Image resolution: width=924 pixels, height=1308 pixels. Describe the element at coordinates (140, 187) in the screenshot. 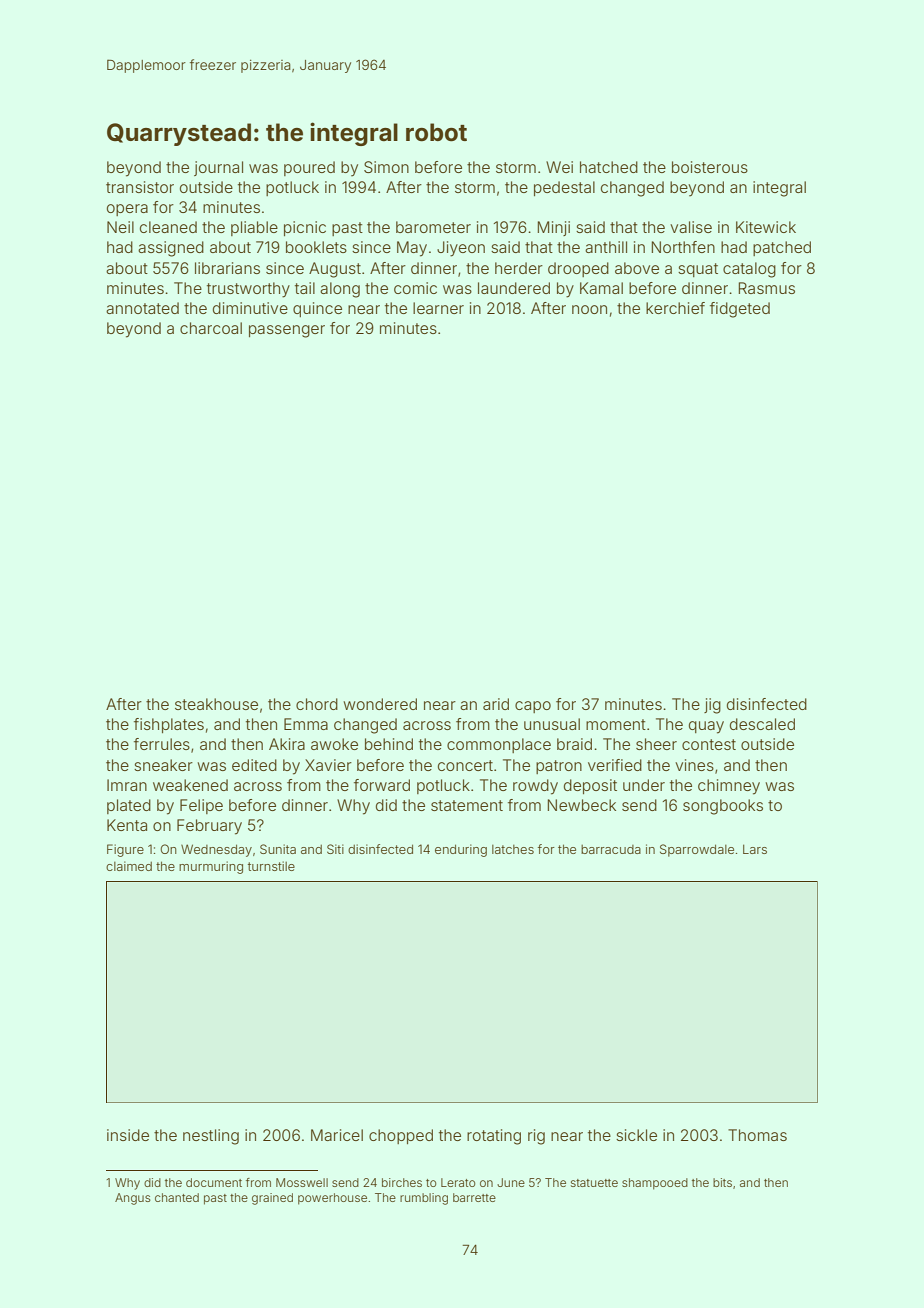

I see `transistor` at that location.
